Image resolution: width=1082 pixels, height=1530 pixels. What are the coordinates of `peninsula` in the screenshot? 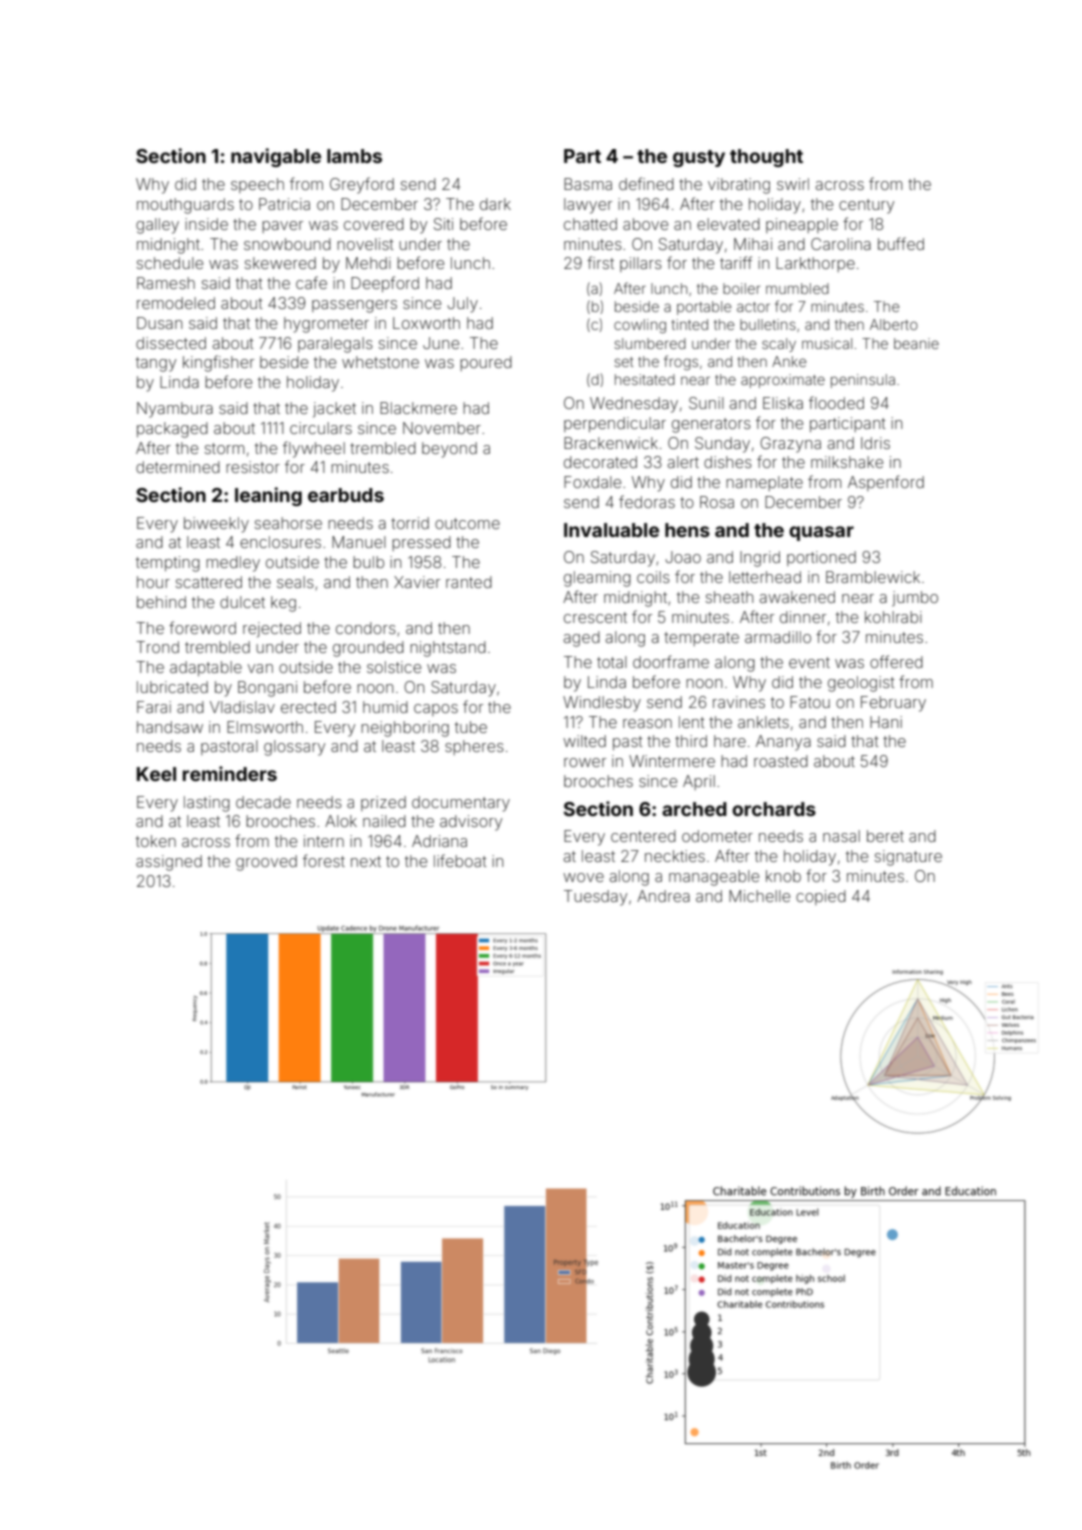 It's located at (863, 381).
